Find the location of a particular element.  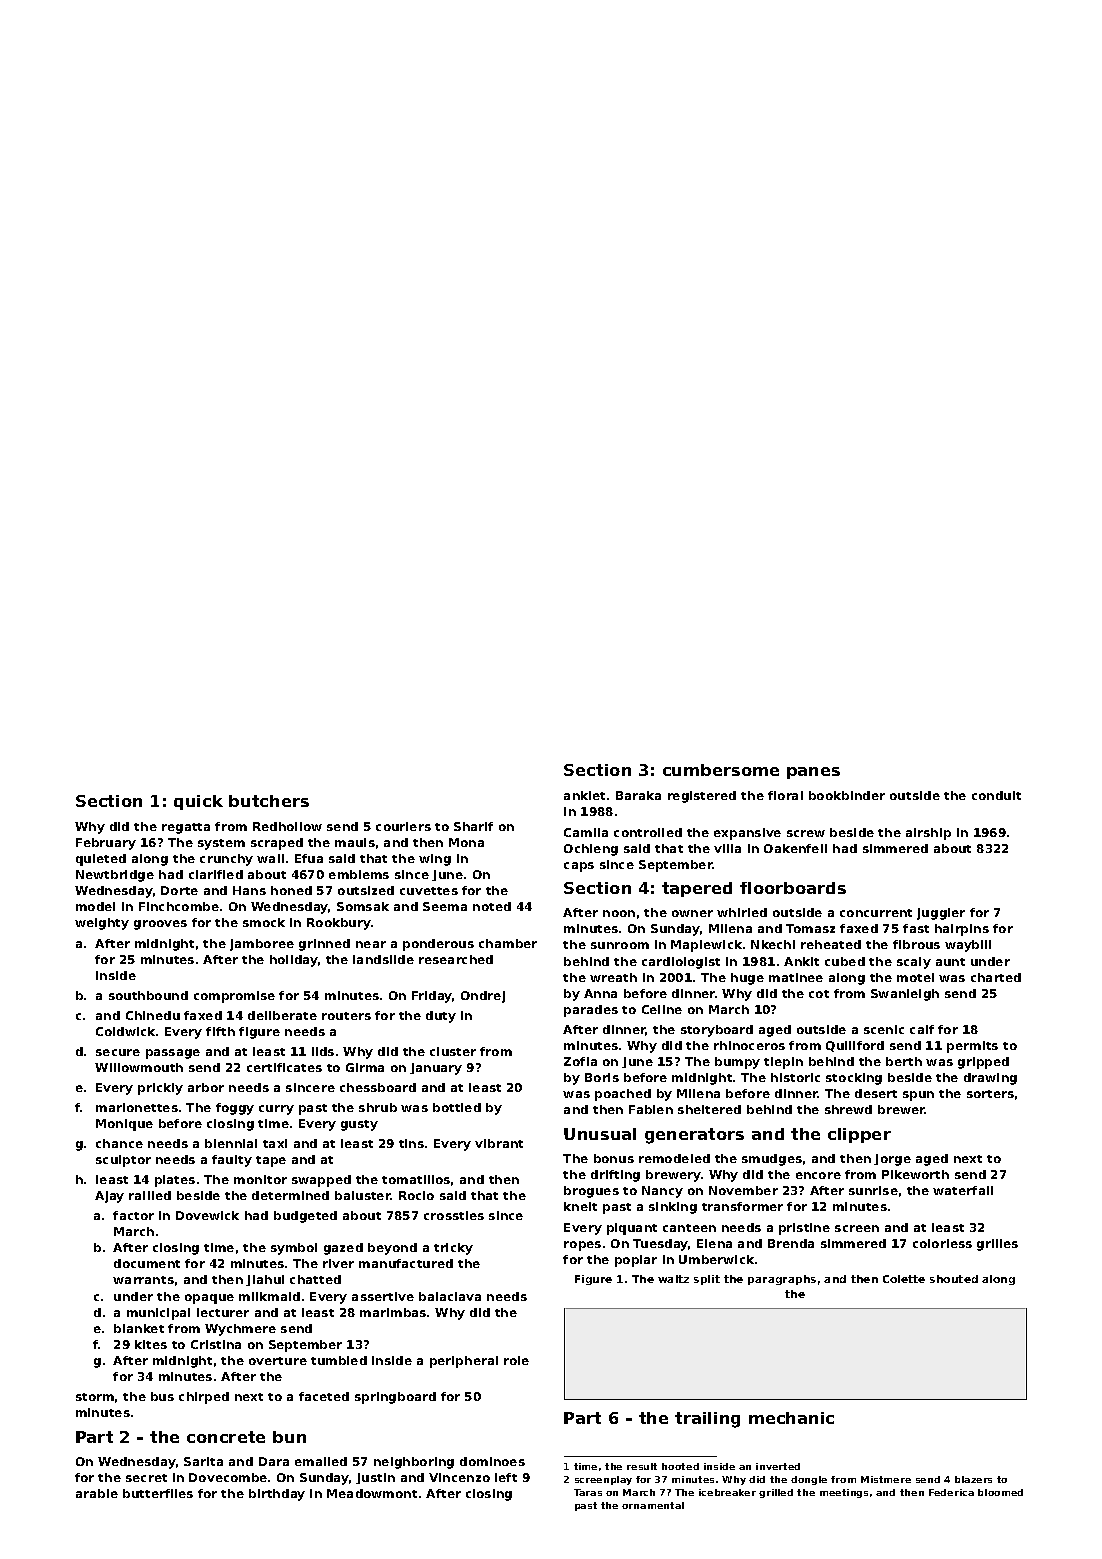

smudges is located at coordinates (772, 1160).
